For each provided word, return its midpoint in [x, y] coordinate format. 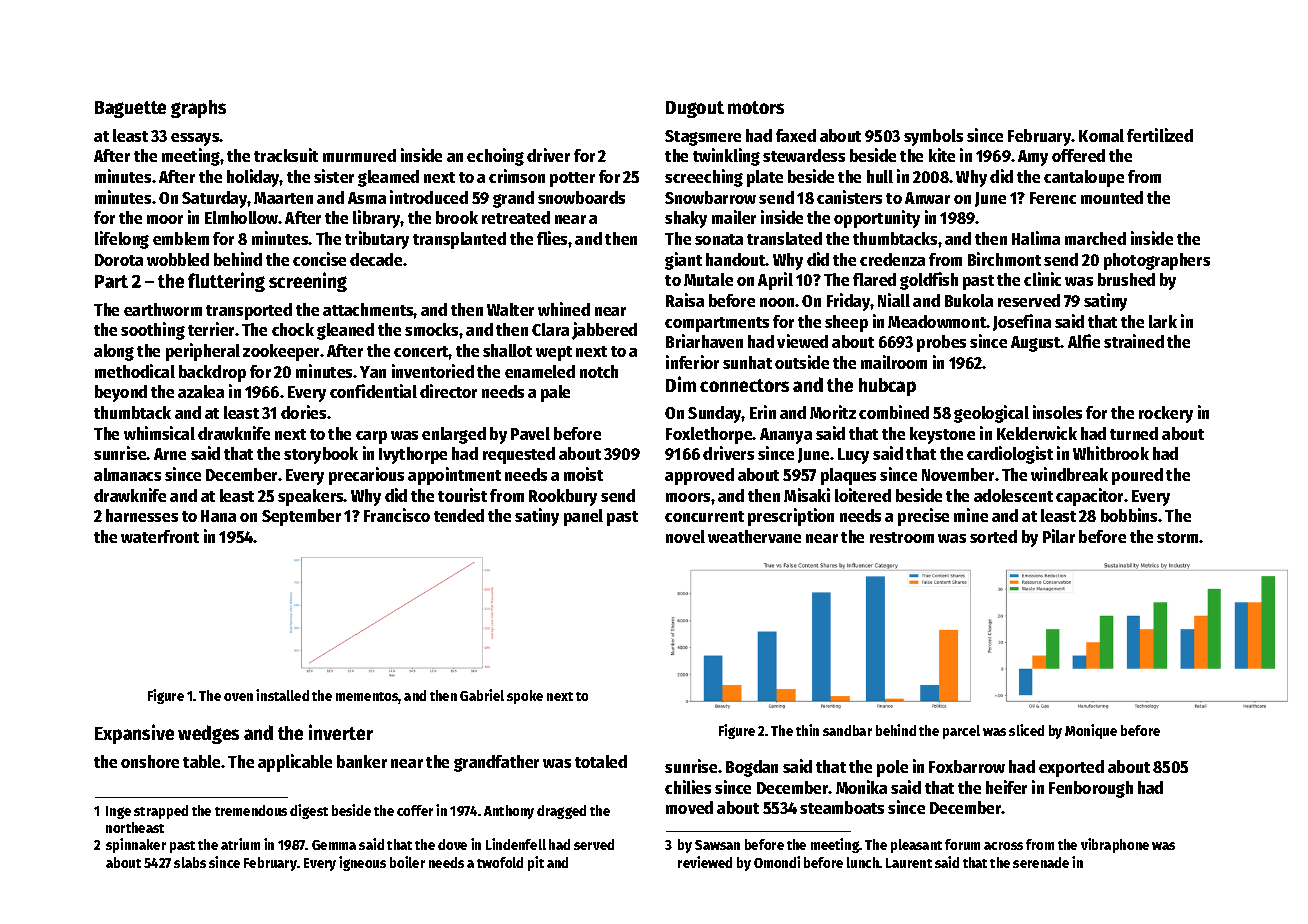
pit [536, 863]
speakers [311, 497]
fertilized [1160, 135]
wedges [208, 734]
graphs [198, 109]
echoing [495, 157]
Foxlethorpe [709, 435]
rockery [1166, 414]
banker [362, 761]
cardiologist [1010, 455]
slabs [190, 862]
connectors [744, 385]
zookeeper [281, 352]
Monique [1091, 731]
